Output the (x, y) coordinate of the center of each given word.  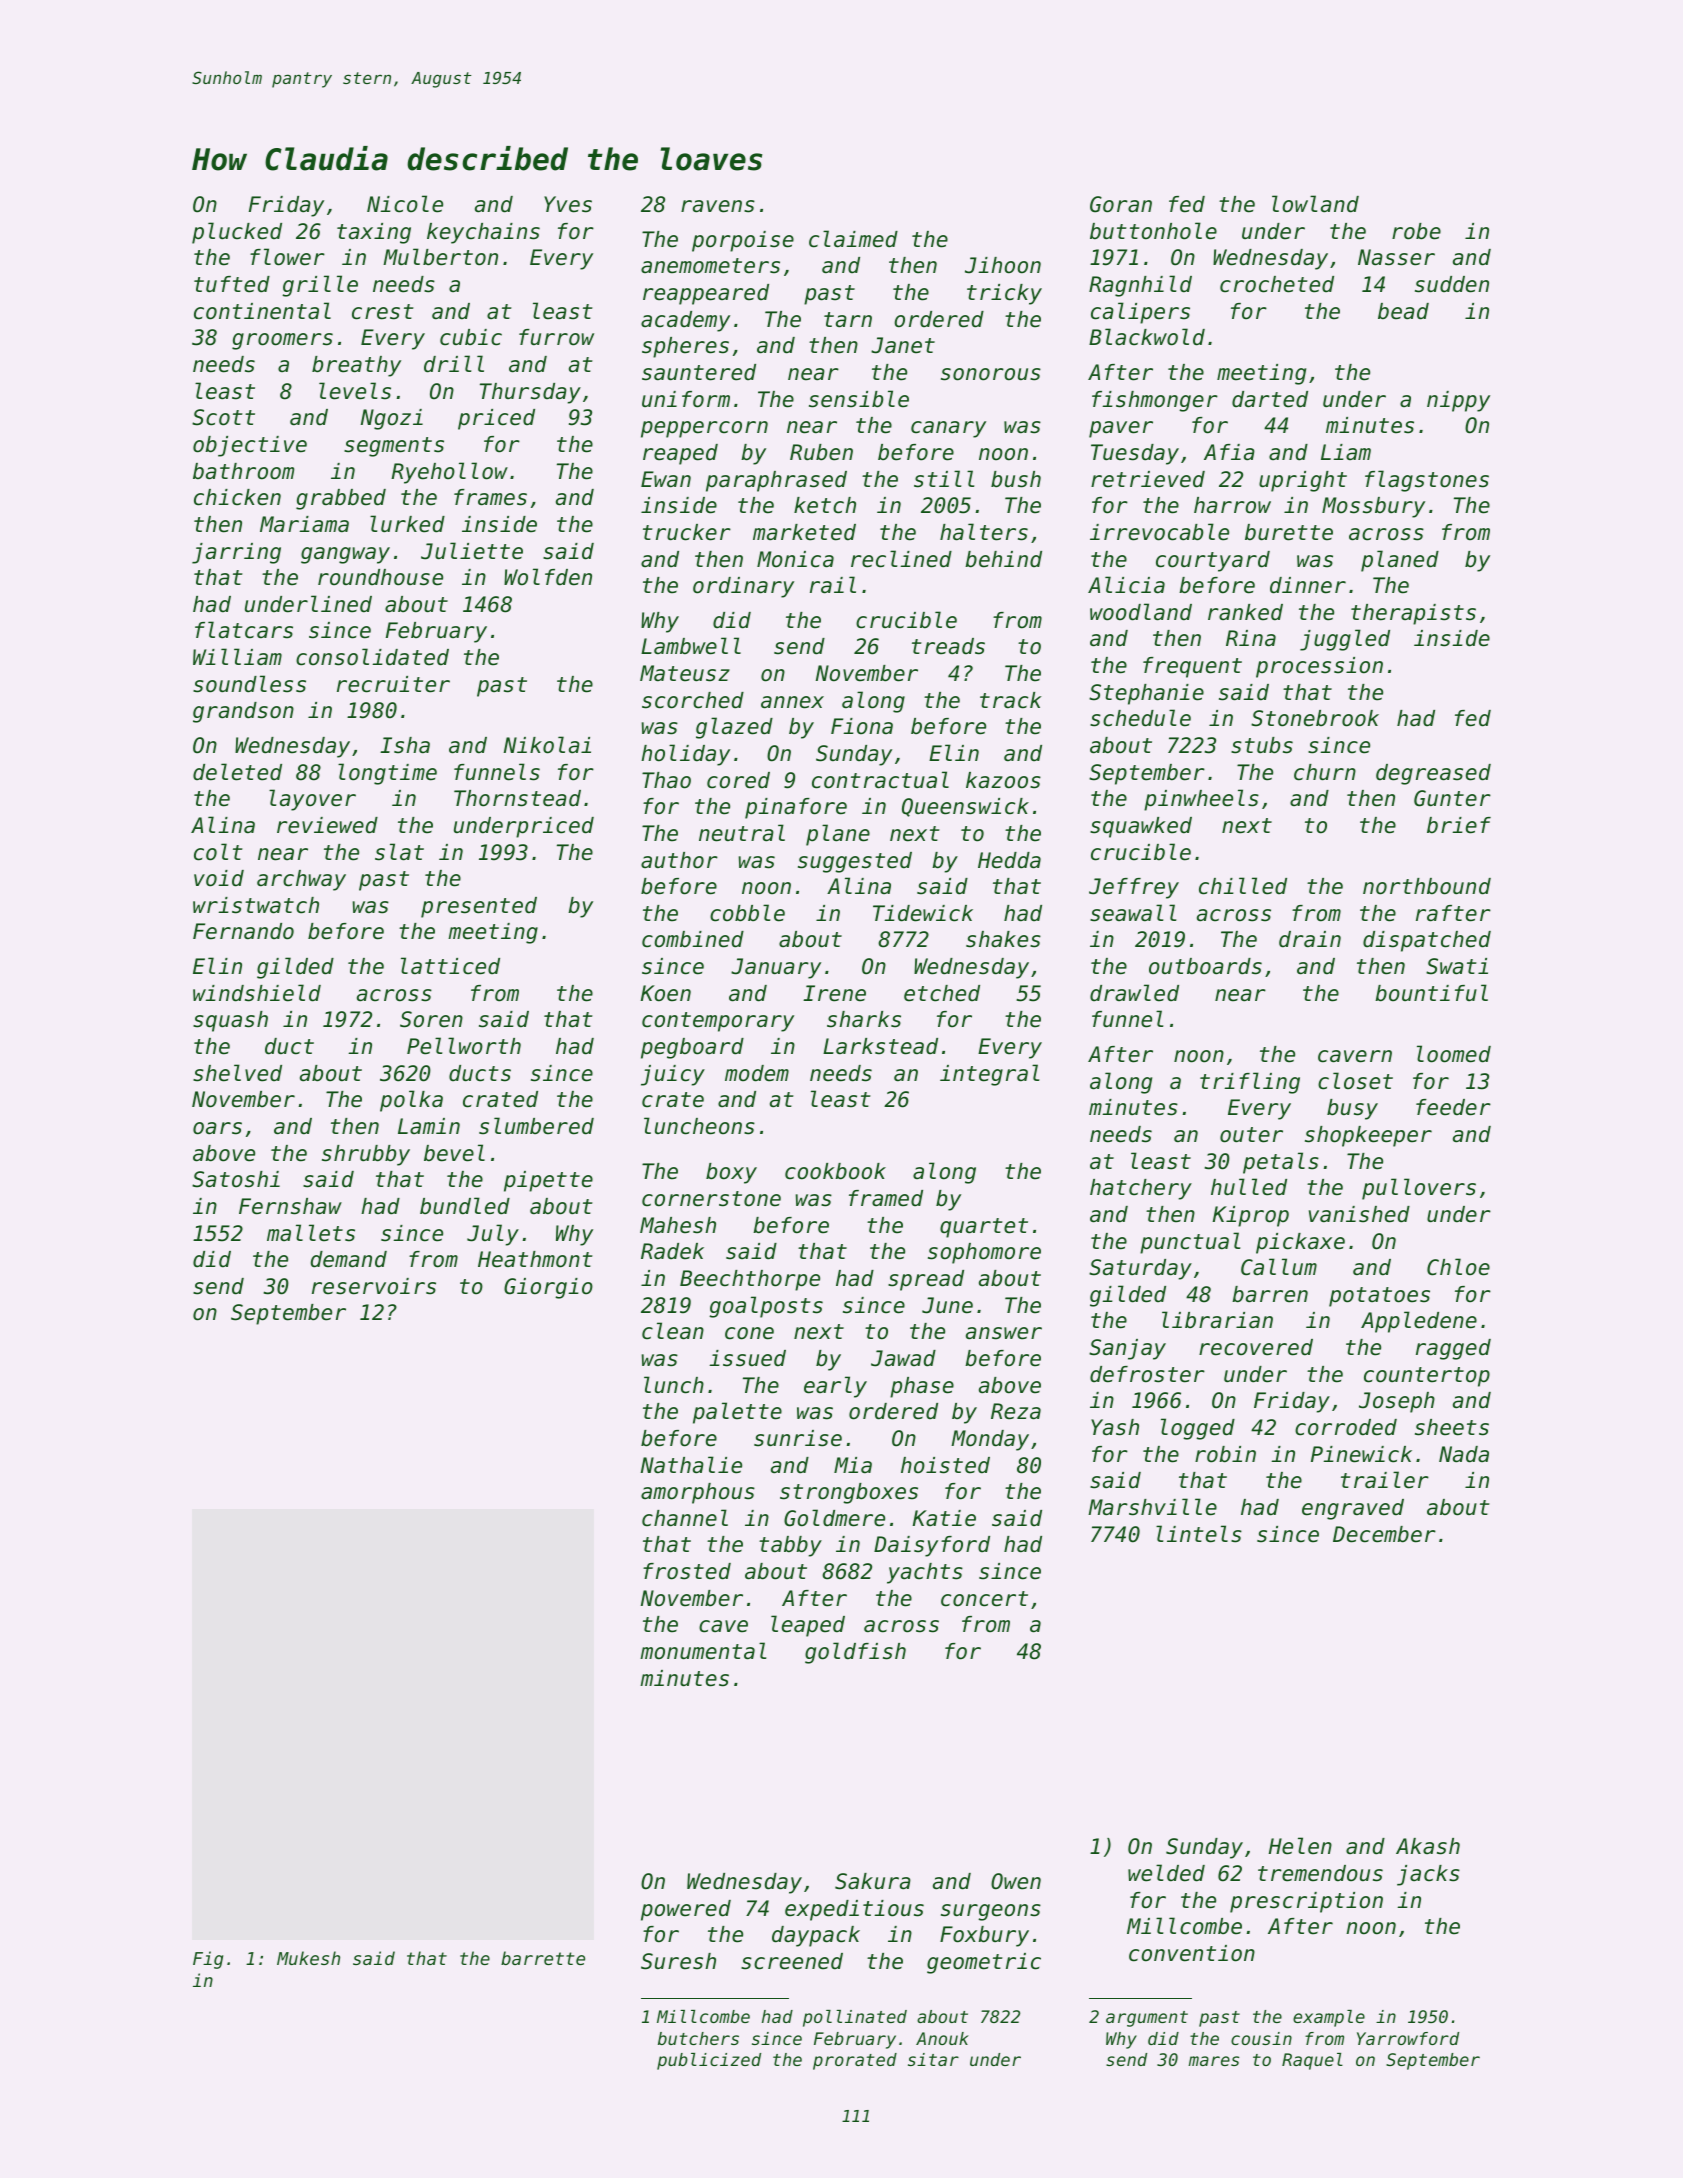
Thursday (530, 393)
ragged (1453, 1349)
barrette (543, 1958)
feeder (1453, 1107)
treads (948, 646)
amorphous (698, 1493)
